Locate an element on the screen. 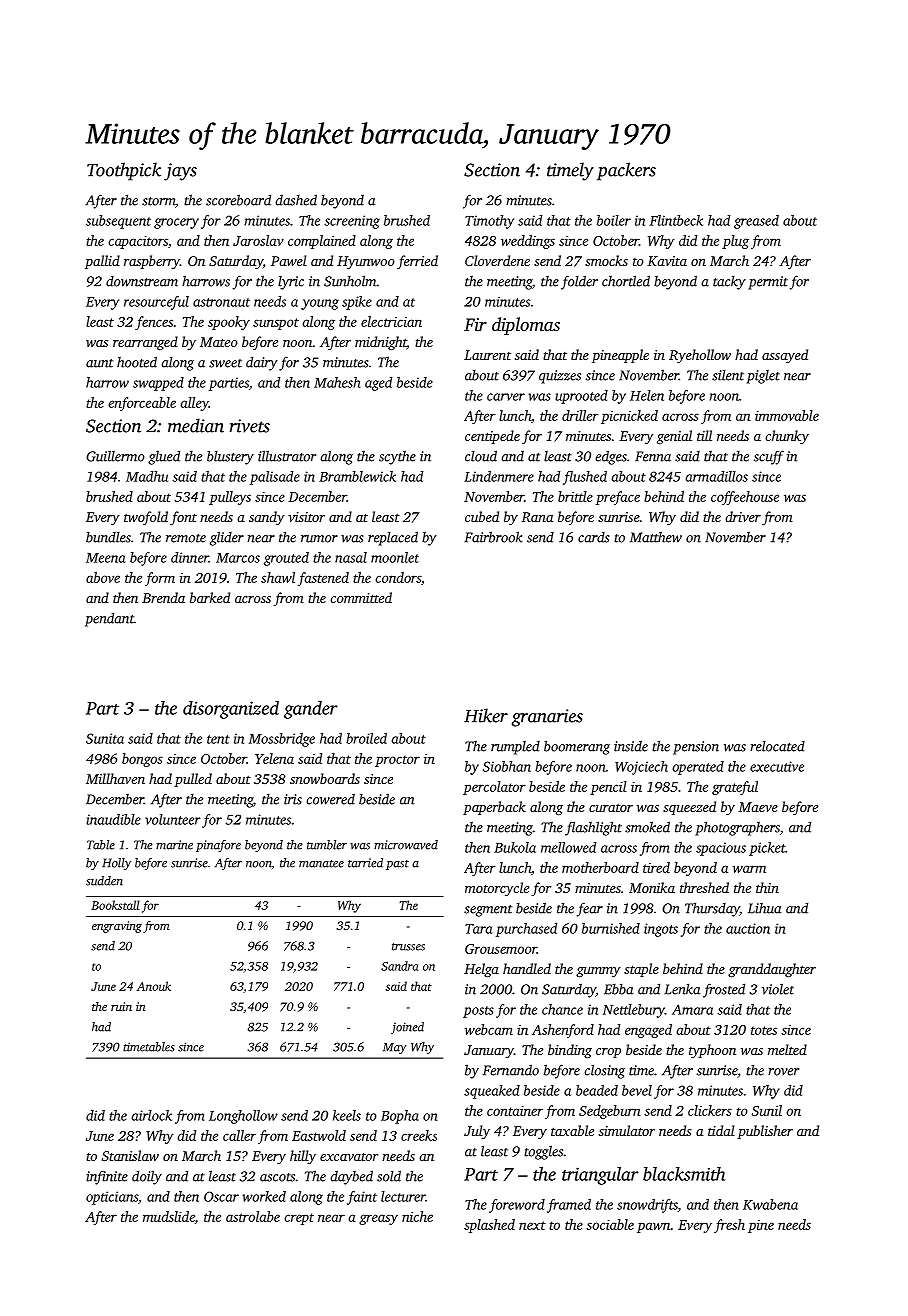  tacky is located at coordinates (729, 282).
